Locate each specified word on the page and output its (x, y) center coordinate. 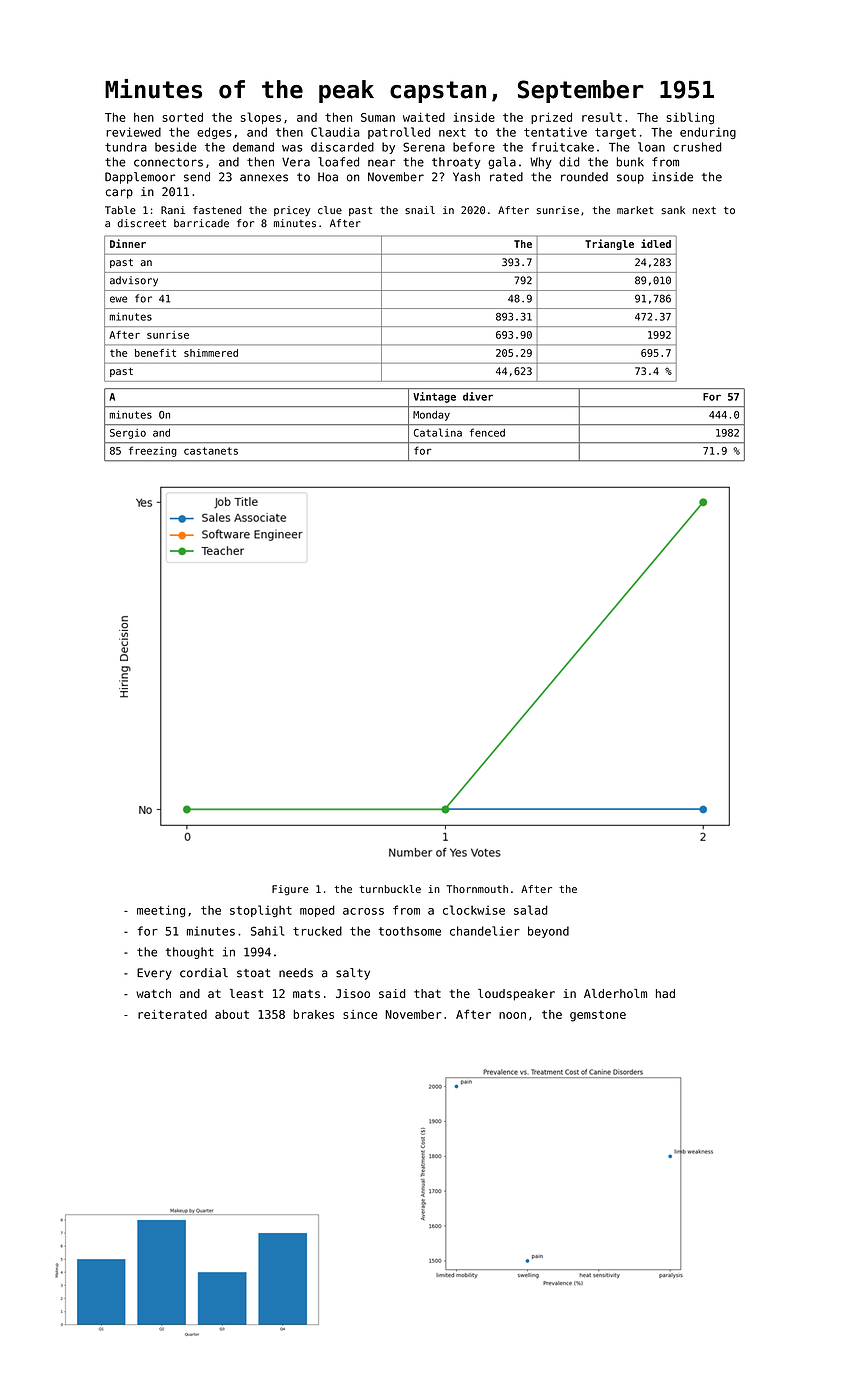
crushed (697, 147)
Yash (466, 177)
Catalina (438, 432)
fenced (487, 432)
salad (531, 910)
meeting (161, 911)
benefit (155, 353)
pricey (292, 211)
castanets (211, 451)
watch (153, 993)
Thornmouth (477, 889)
